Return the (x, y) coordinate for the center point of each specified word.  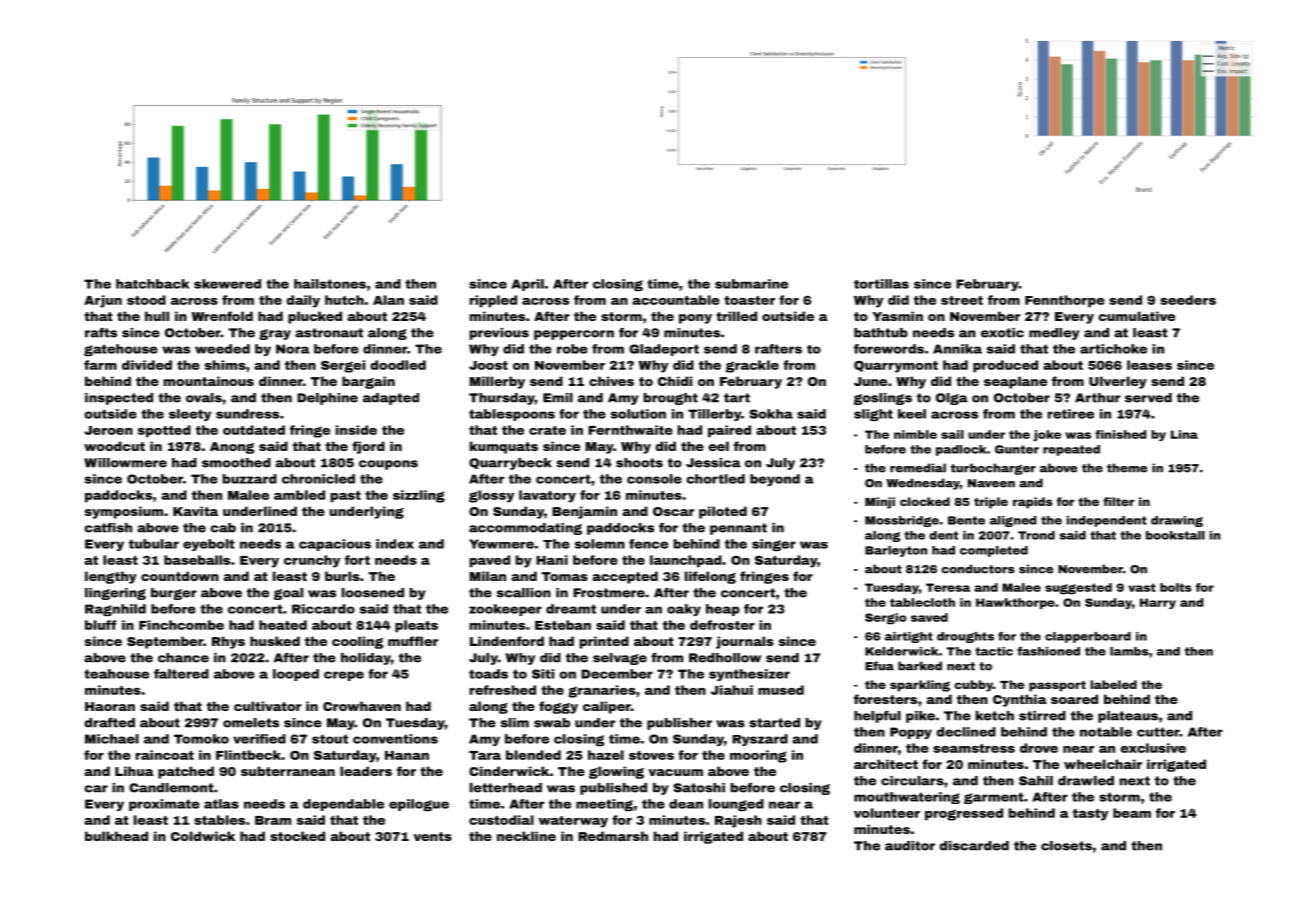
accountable (676, 300)
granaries (602, 691)
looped (296, 675)
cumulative (1136, 316)
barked (920, 666)
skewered (227, 284)
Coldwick (203, 836)
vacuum (675, 772)
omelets (251, 723)
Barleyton (896, 551)
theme (1127, 468)
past (346, 497)
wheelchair (1103, 764)
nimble (915, 434)
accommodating (525, 529)
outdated (254, 430)
